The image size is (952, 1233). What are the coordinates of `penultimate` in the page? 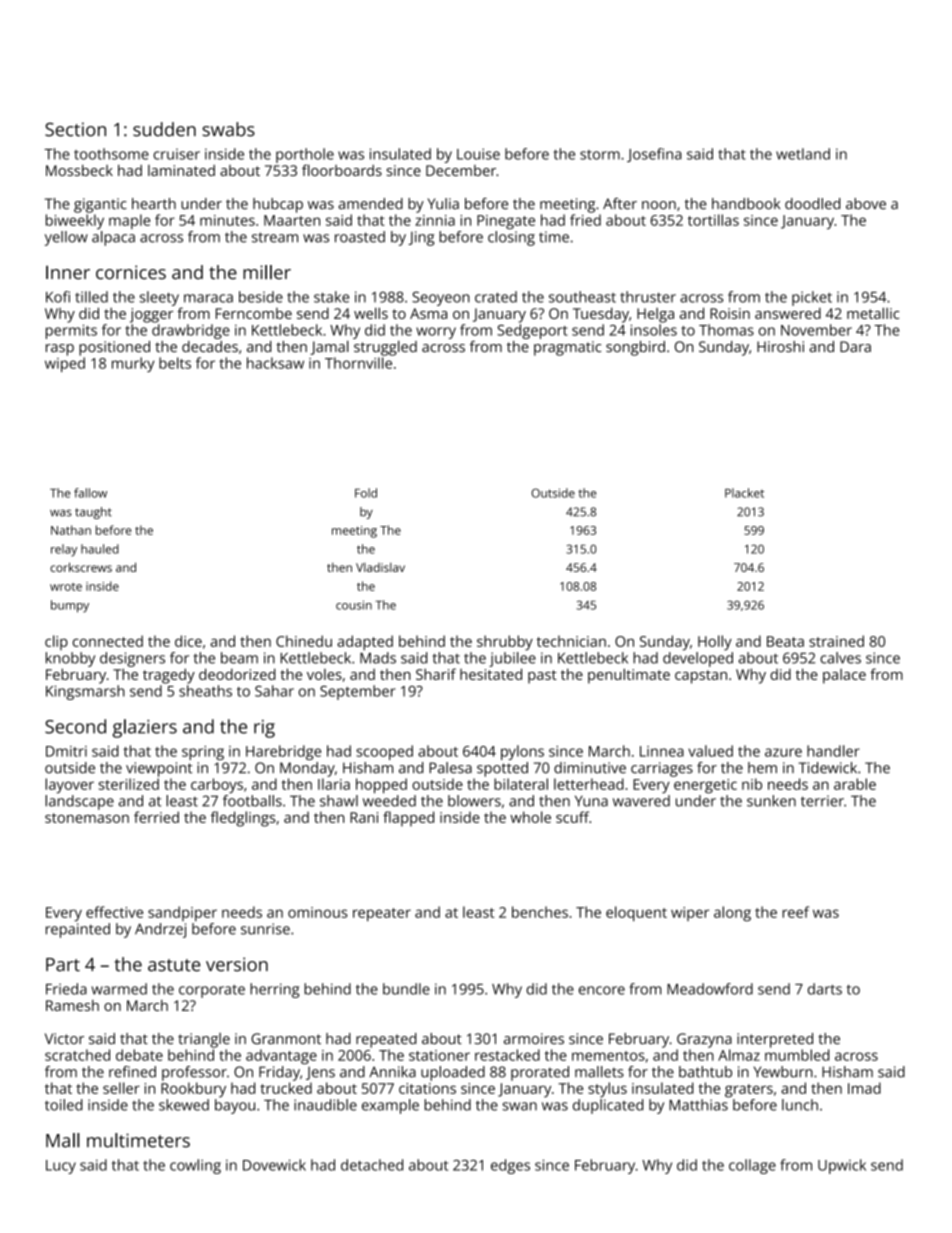 It's located at (629, 676).
